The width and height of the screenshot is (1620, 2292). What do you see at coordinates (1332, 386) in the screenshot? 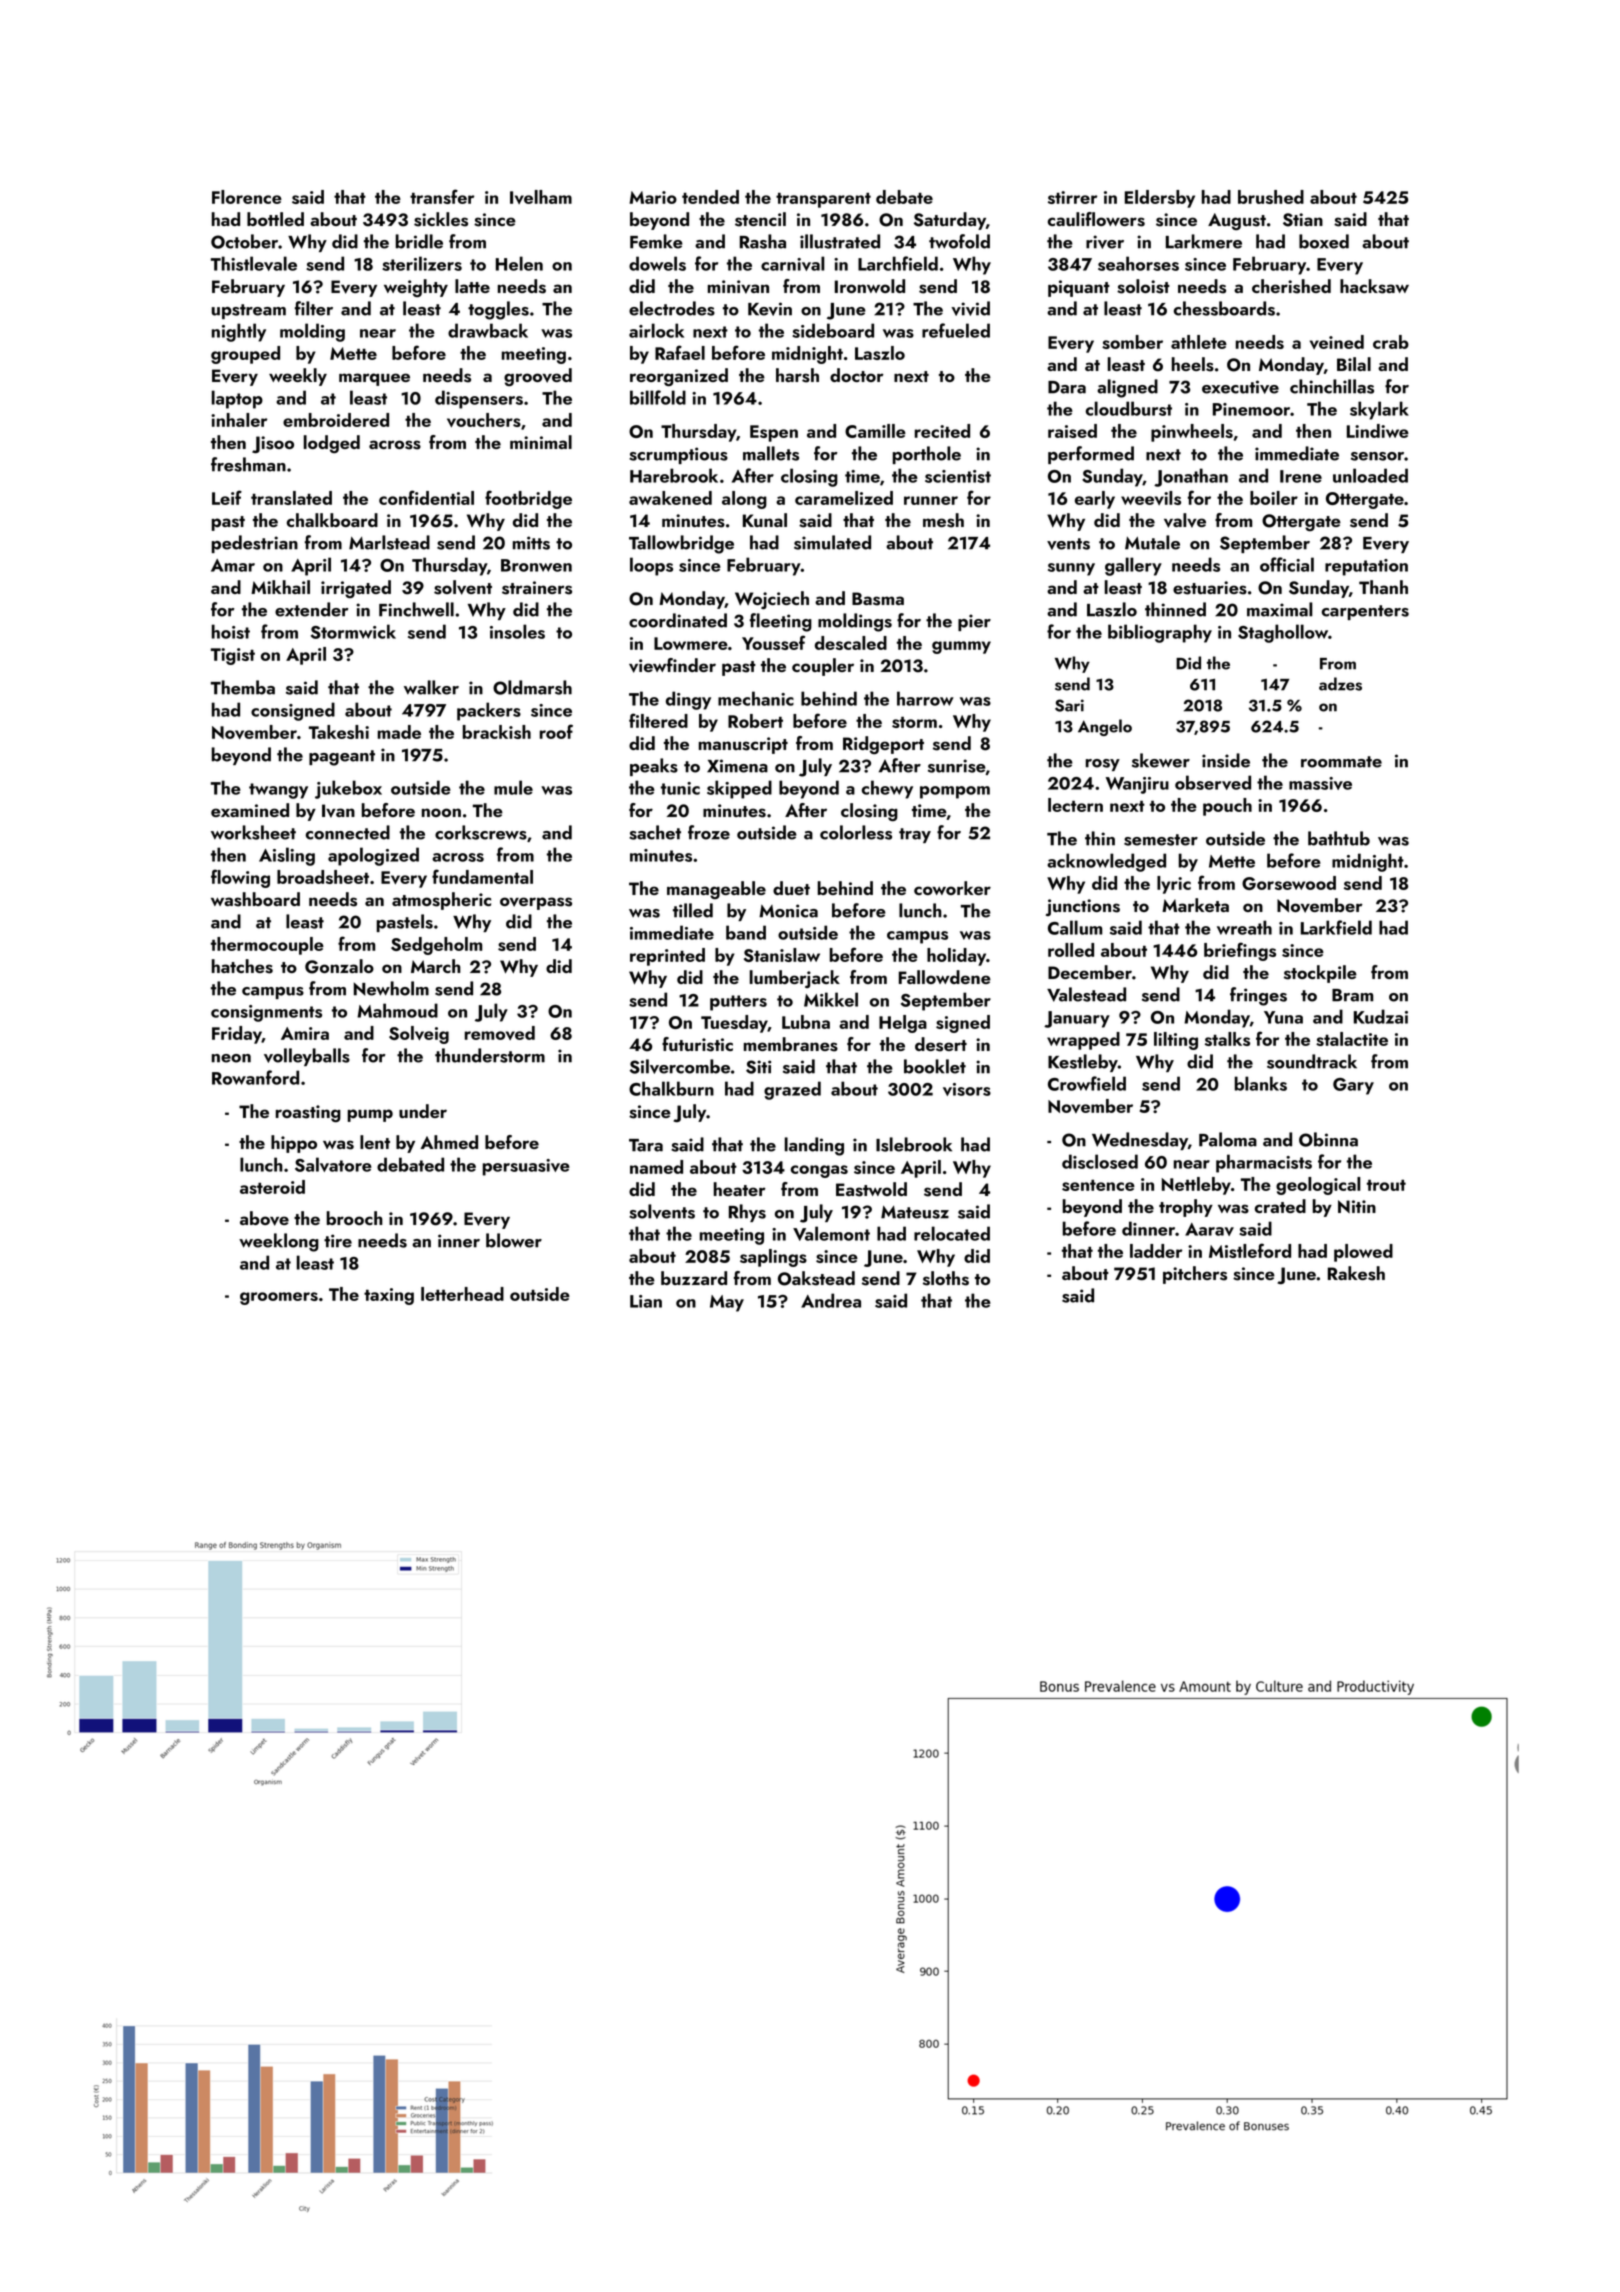
I see `chinchillas` at bounding box center [1332, 386].
